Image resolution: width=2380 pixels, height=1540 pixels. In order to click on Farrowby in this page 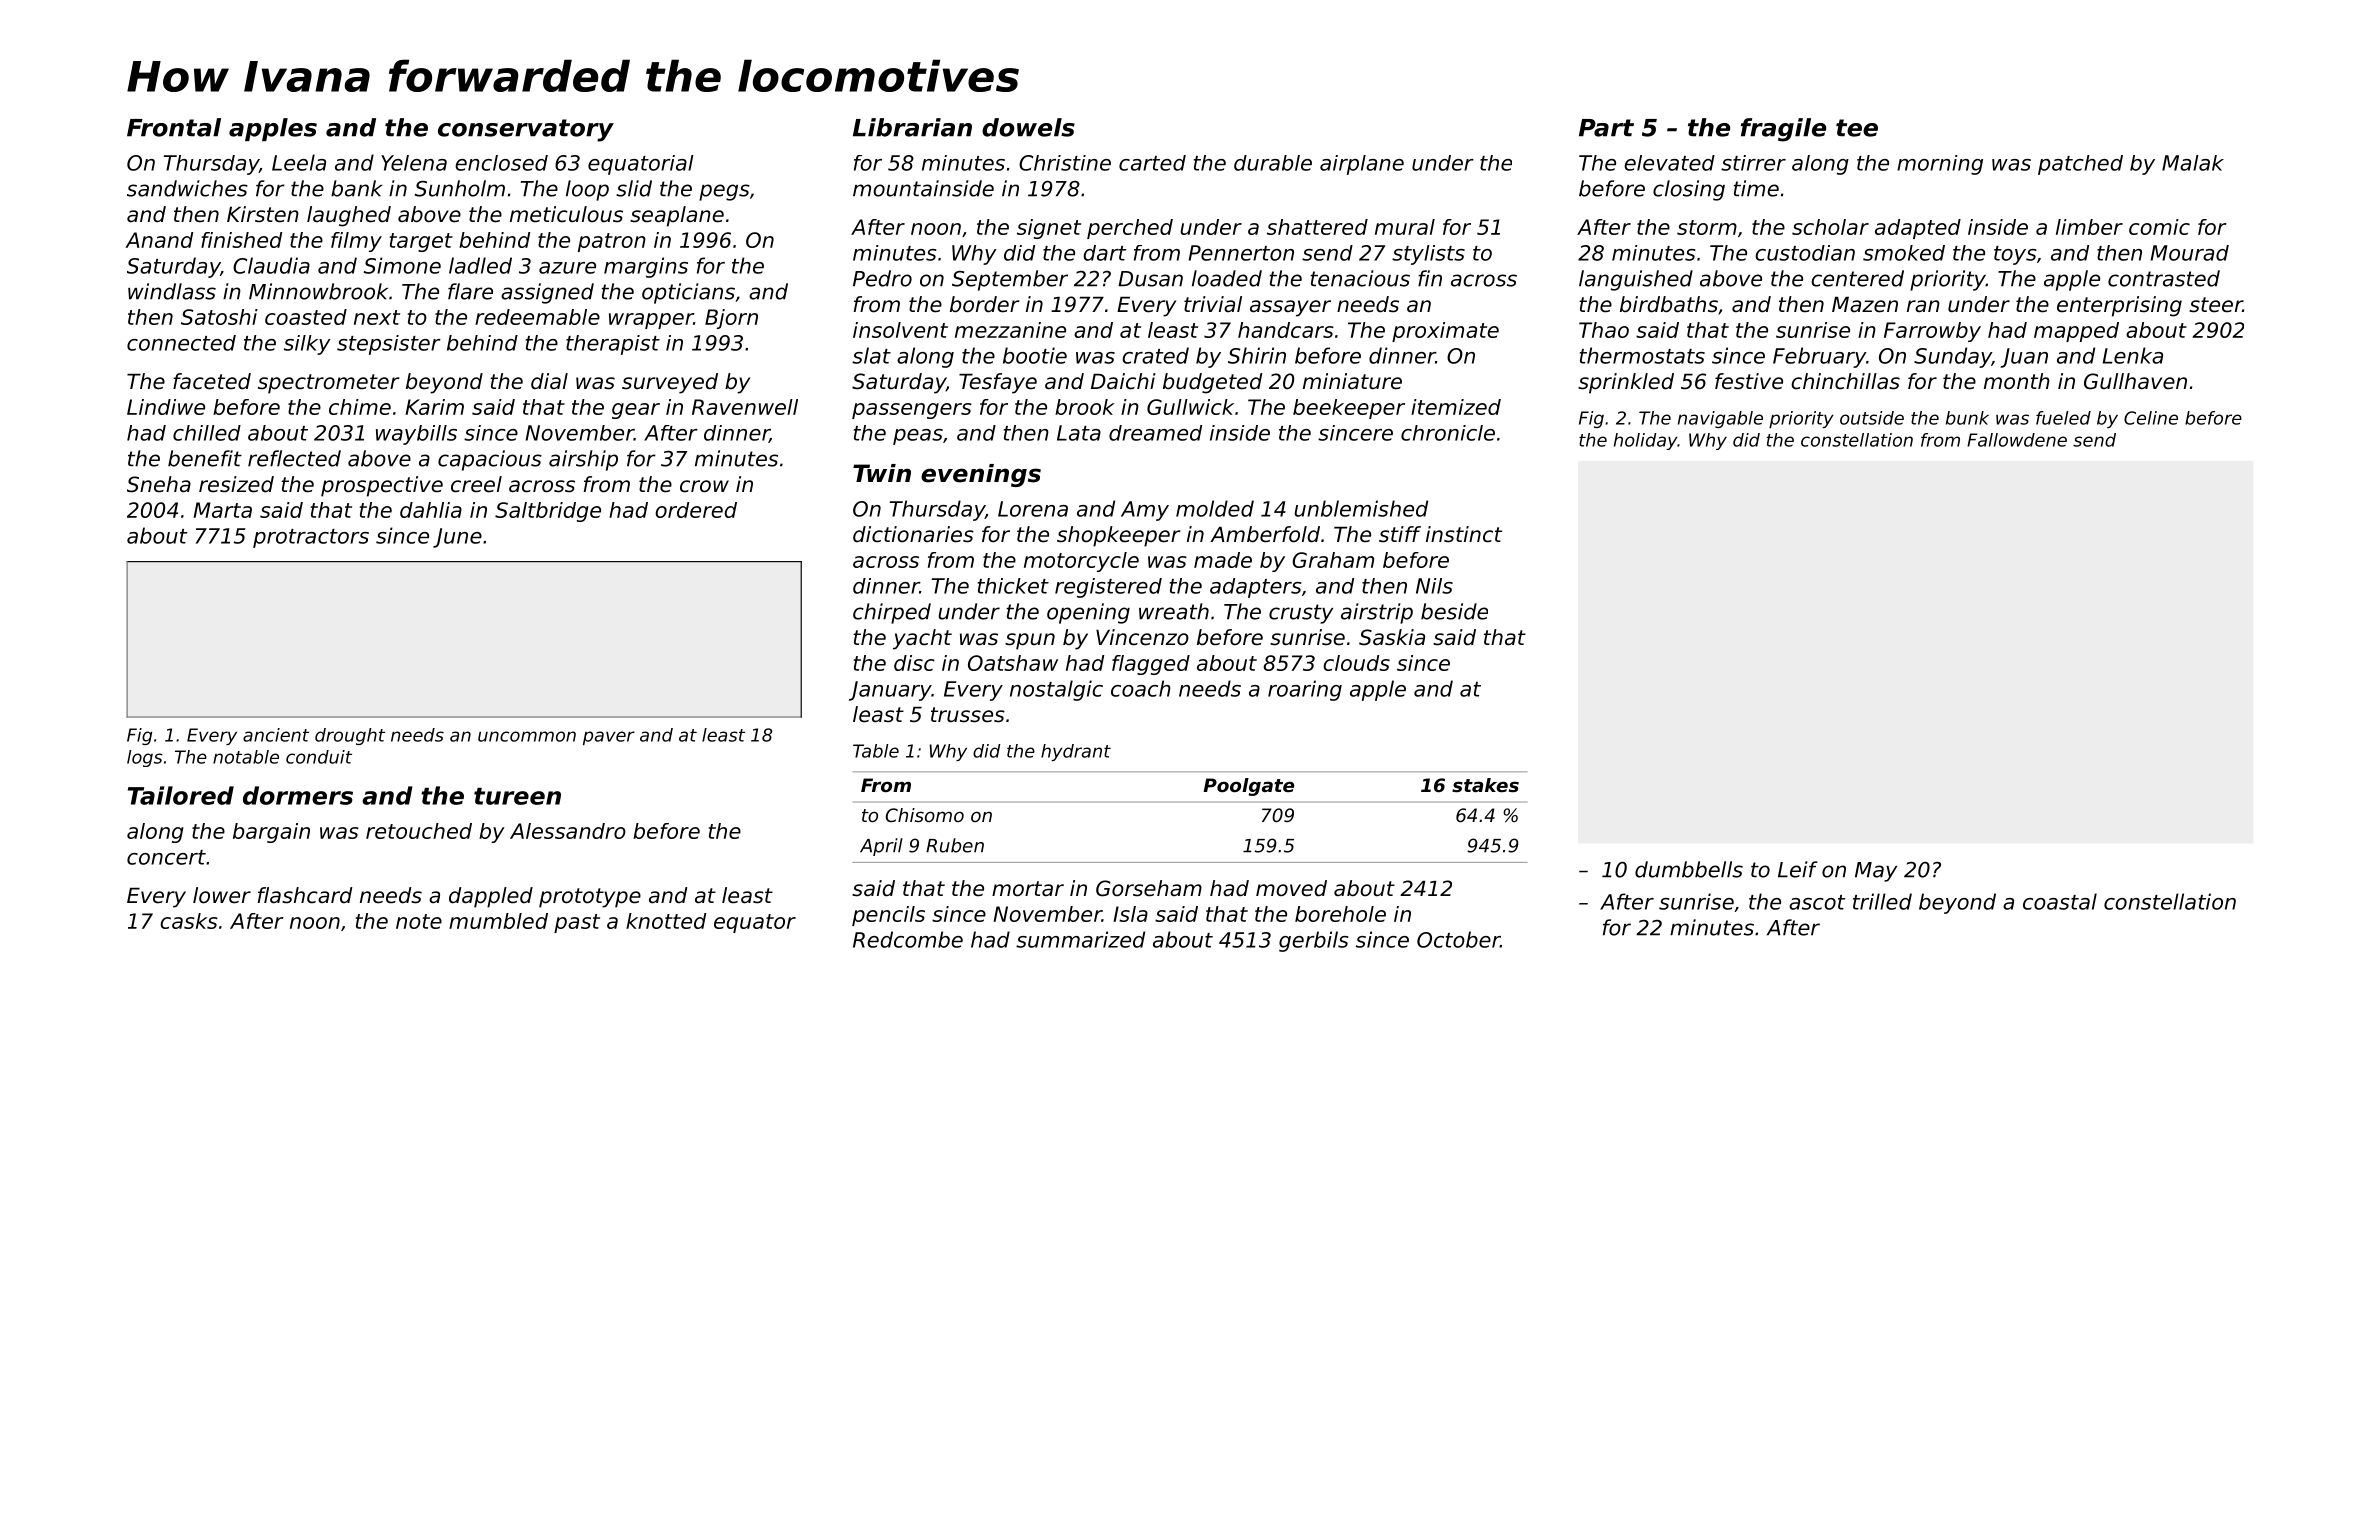, I will do `click(1932, 332)`.
